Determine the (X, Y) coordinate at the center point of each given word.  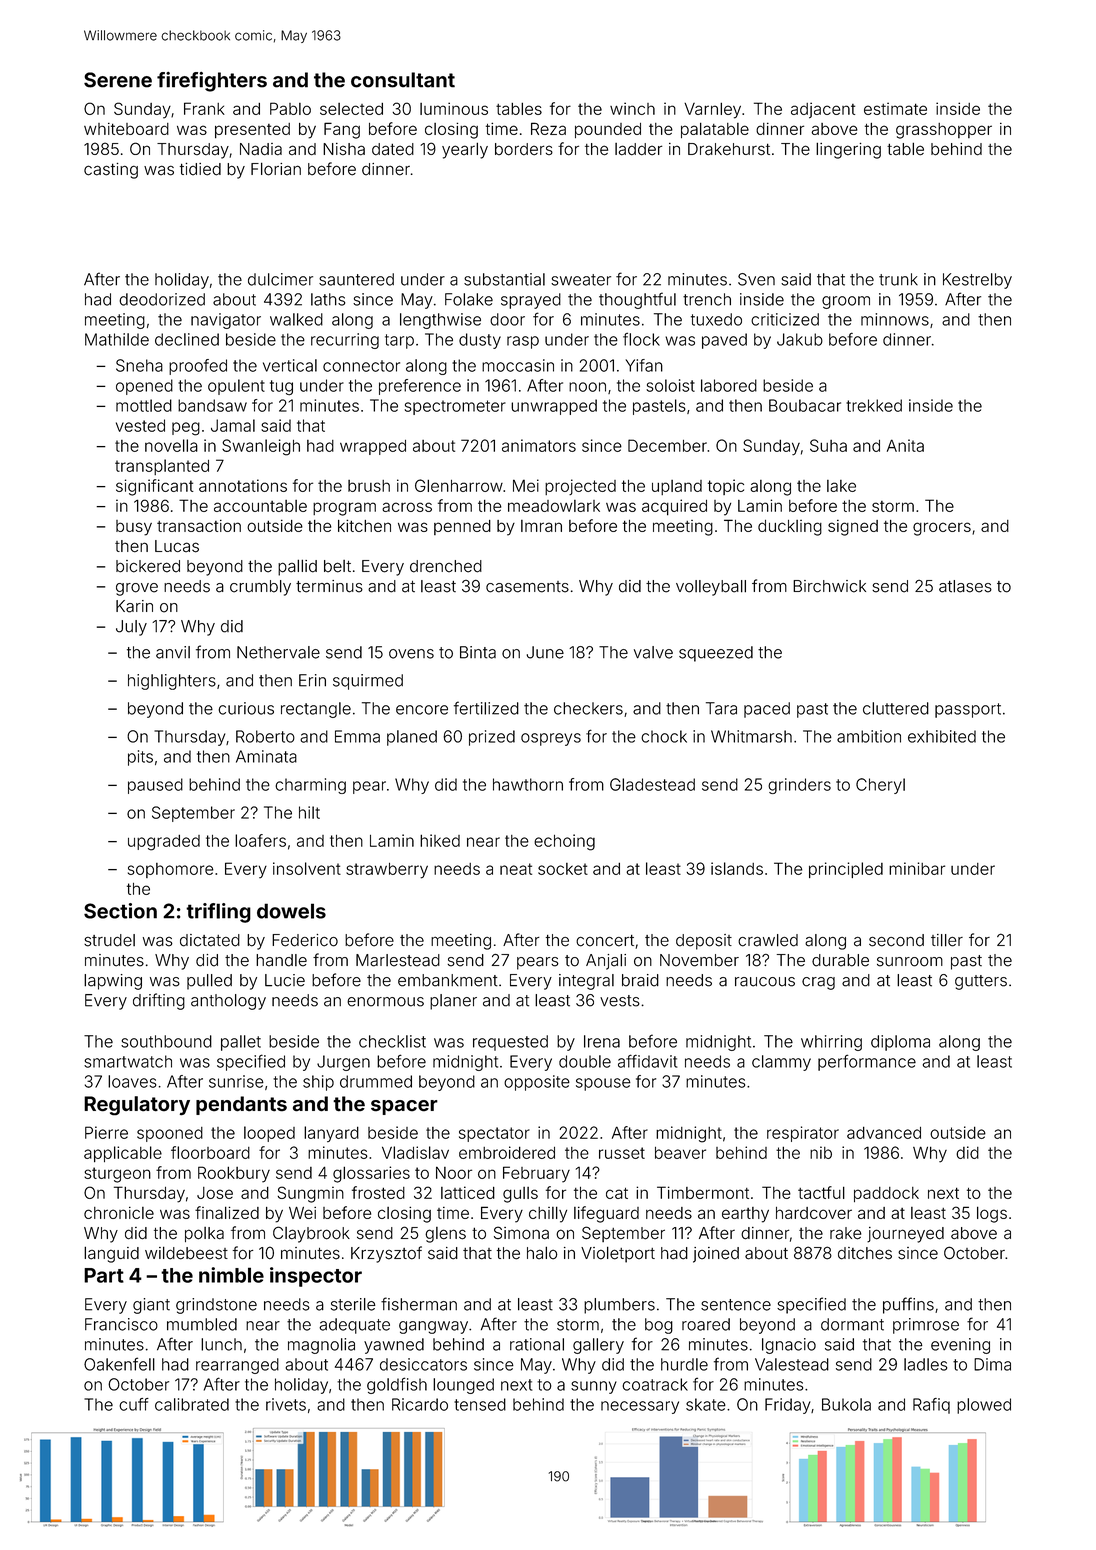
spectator (494, 1134)
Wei (302, 1213)
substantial (504, 279)
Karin (134, 606)
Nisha (344, 149)
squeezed (716, 654)
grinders (799, 786)
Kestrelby (977, 281)
